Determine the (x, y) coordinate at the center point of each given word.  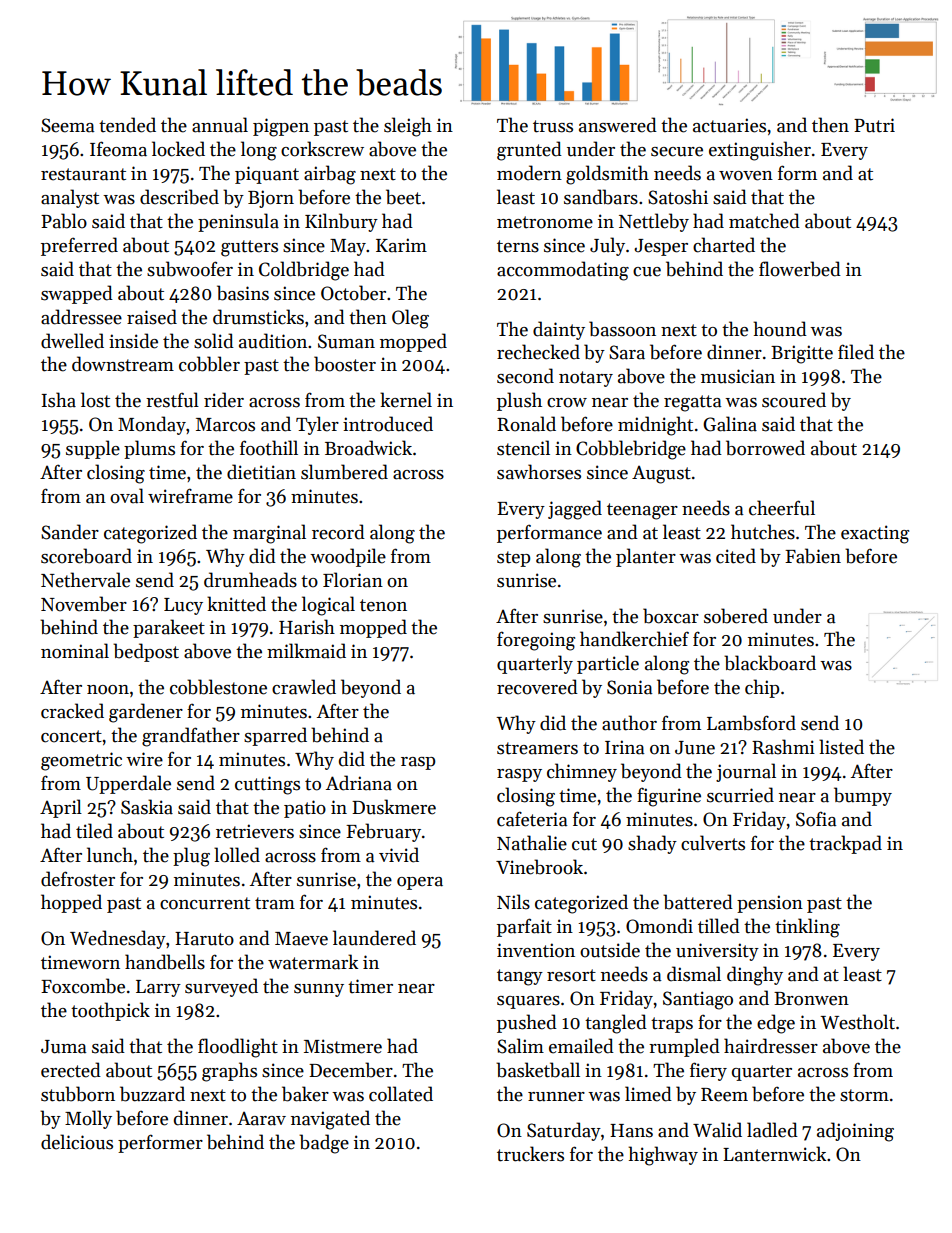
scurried (740, 795)
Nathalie (532, 843)
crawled (304, 687)
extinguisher (760, 151)
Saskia (147, 807)
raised (152, 317)
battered (698, 902)
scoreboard (86, 556)
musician (738, 376)
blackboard (770, 663)
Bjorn (271, 199)
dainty (559, 330)
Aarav (261, 1119)
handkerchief (634, 639)
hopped (71, 903)
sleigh (408, 127)
